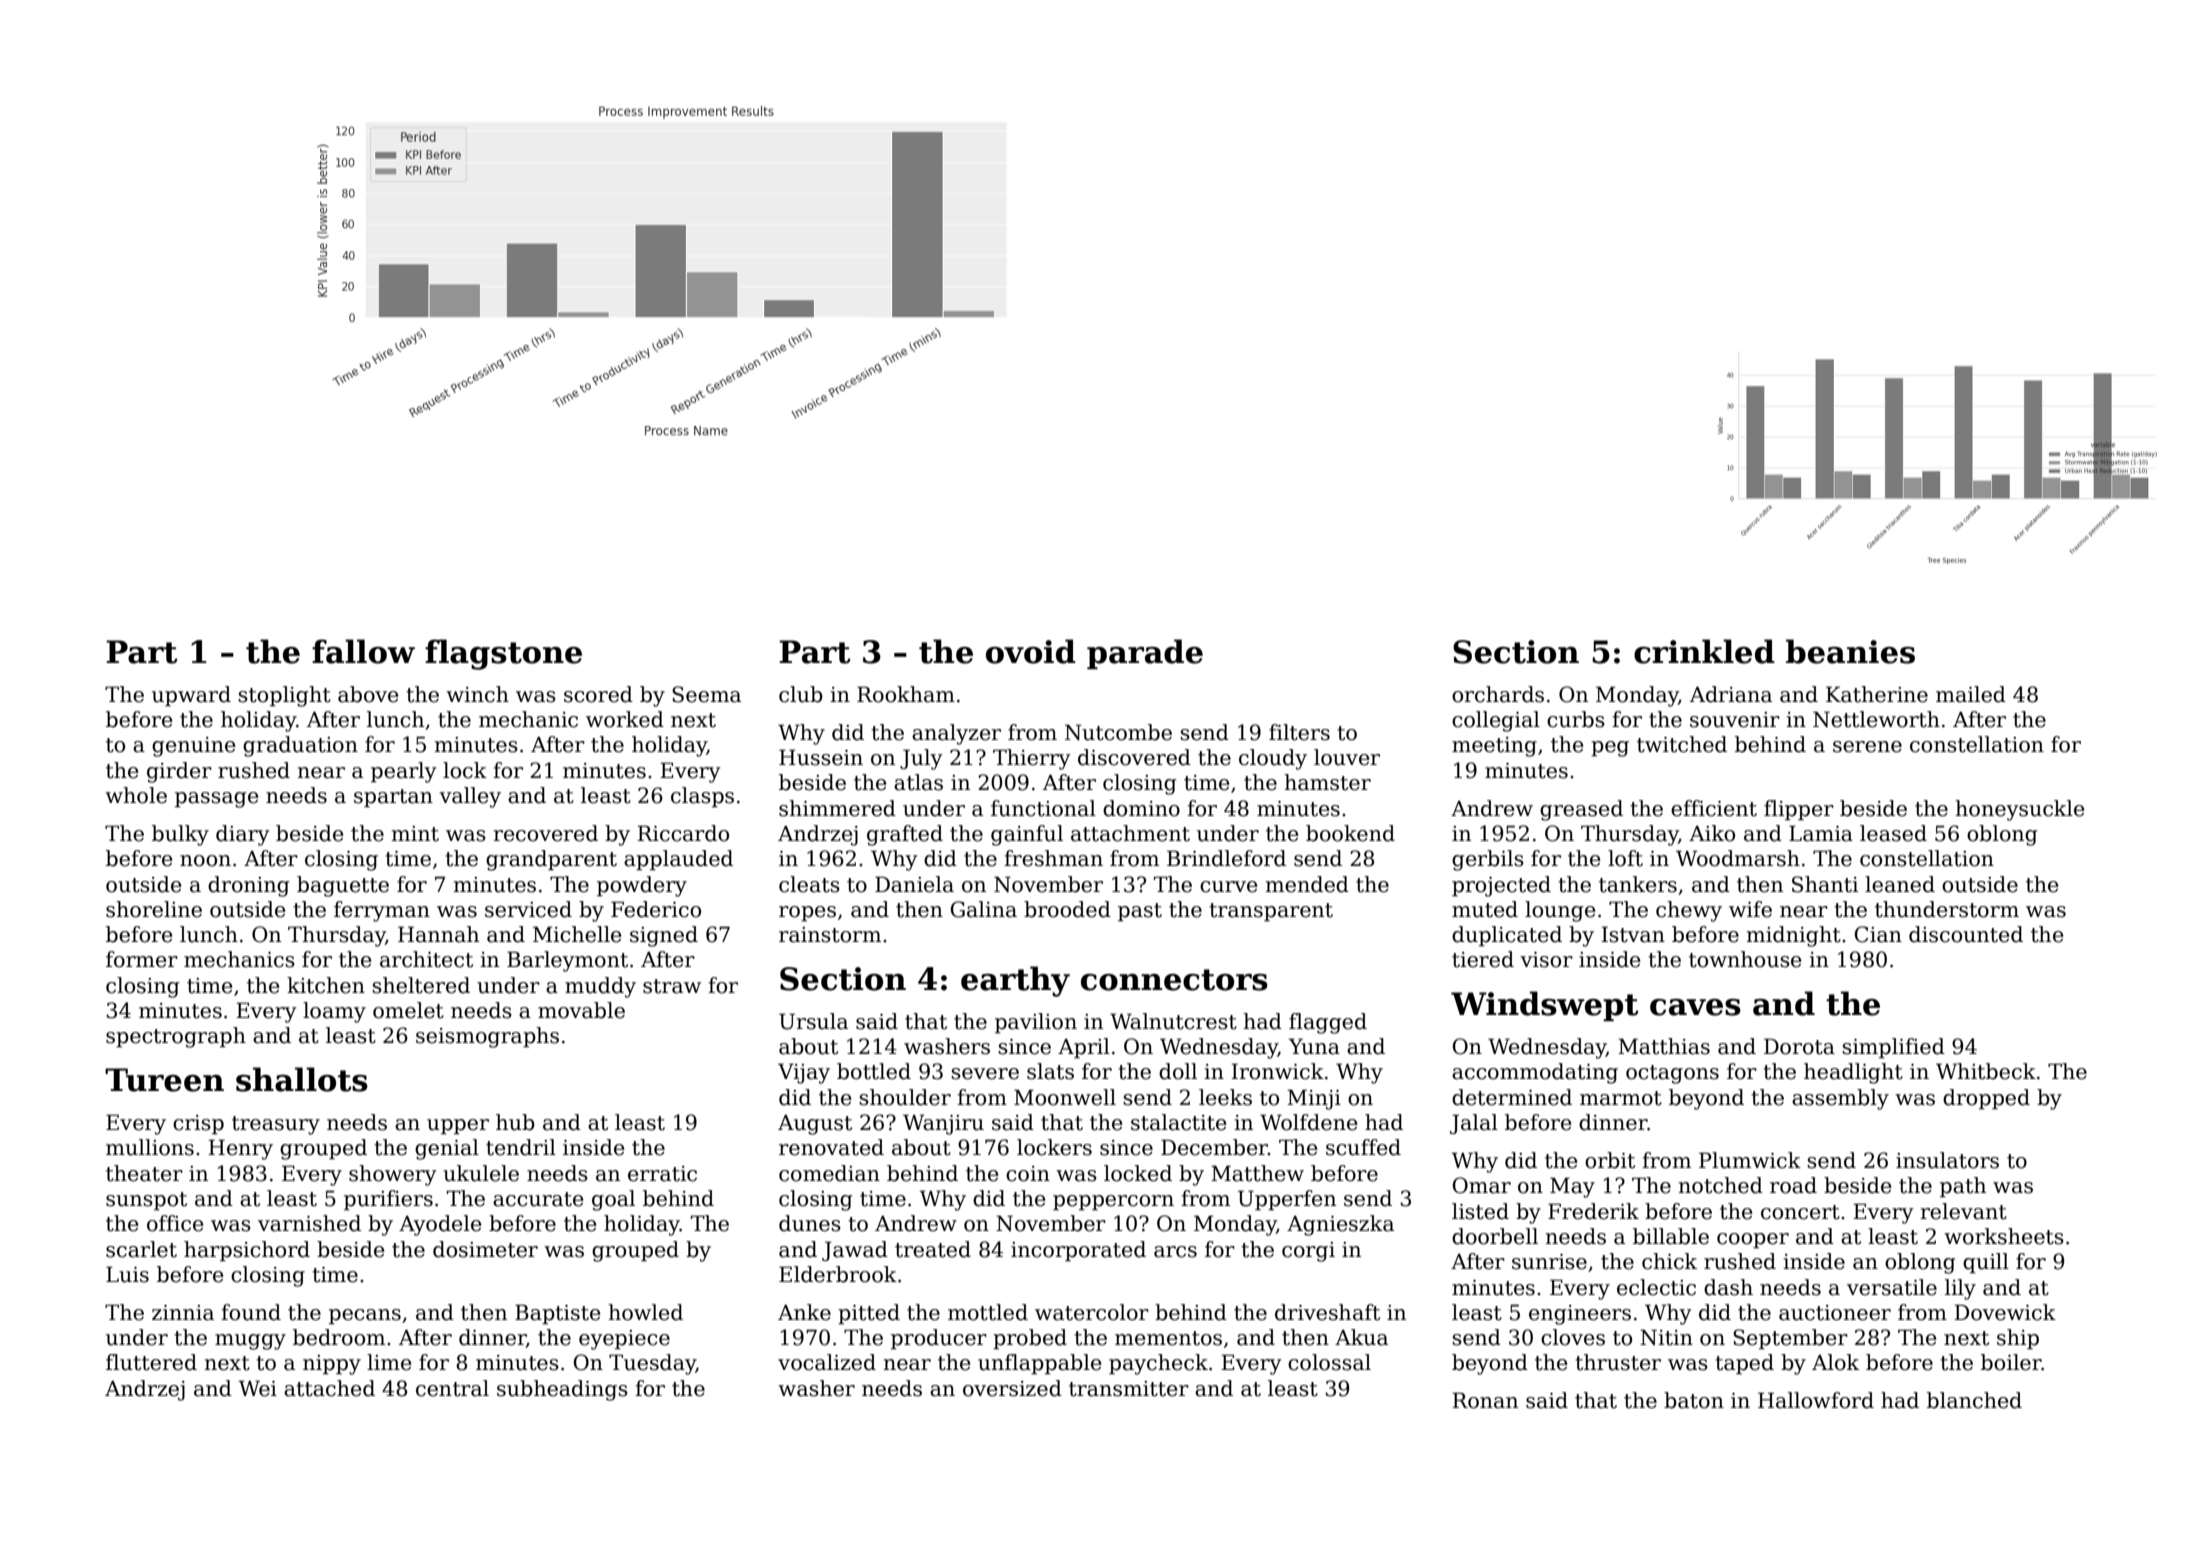  Describe the element at coordinates (284, 696) in the screenshot. I see `stoplight` at that location.
